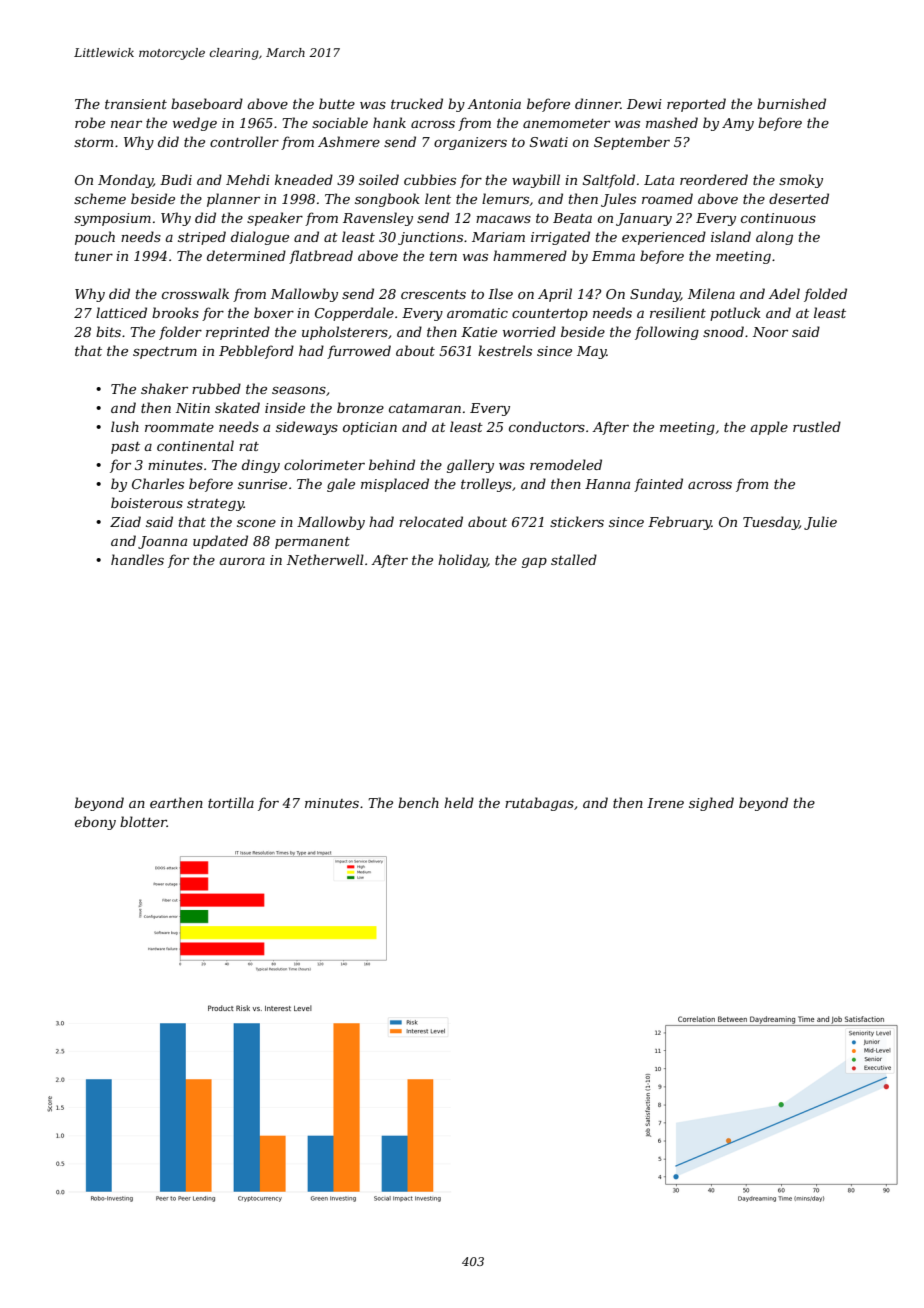 Image resolution: width=924 pixels, height=1308 pixels. I want to click on trucked, so click(417, 103).
